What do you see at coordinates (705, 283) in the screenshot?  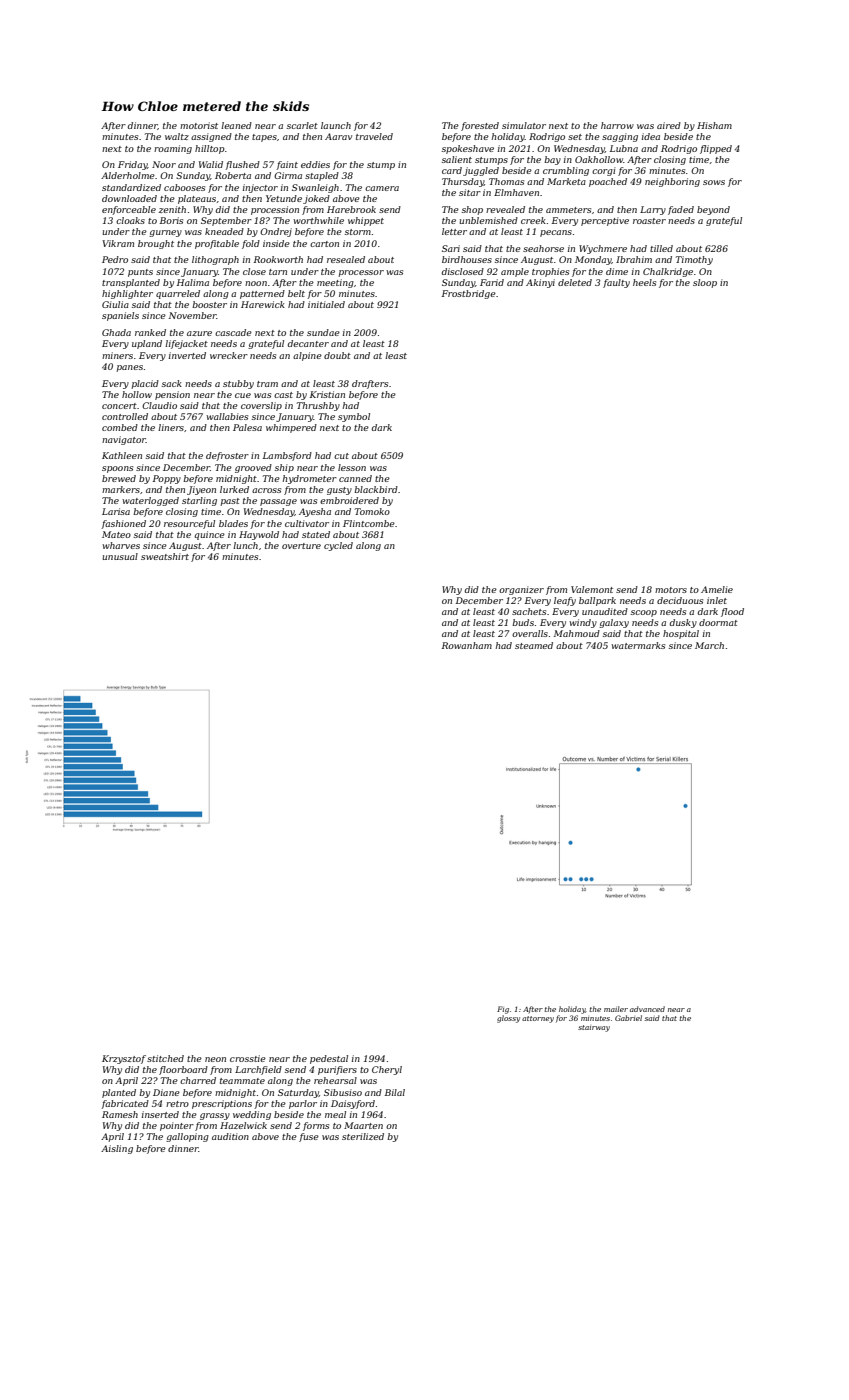 I see `sloop` at bounding box center [705, 283].
